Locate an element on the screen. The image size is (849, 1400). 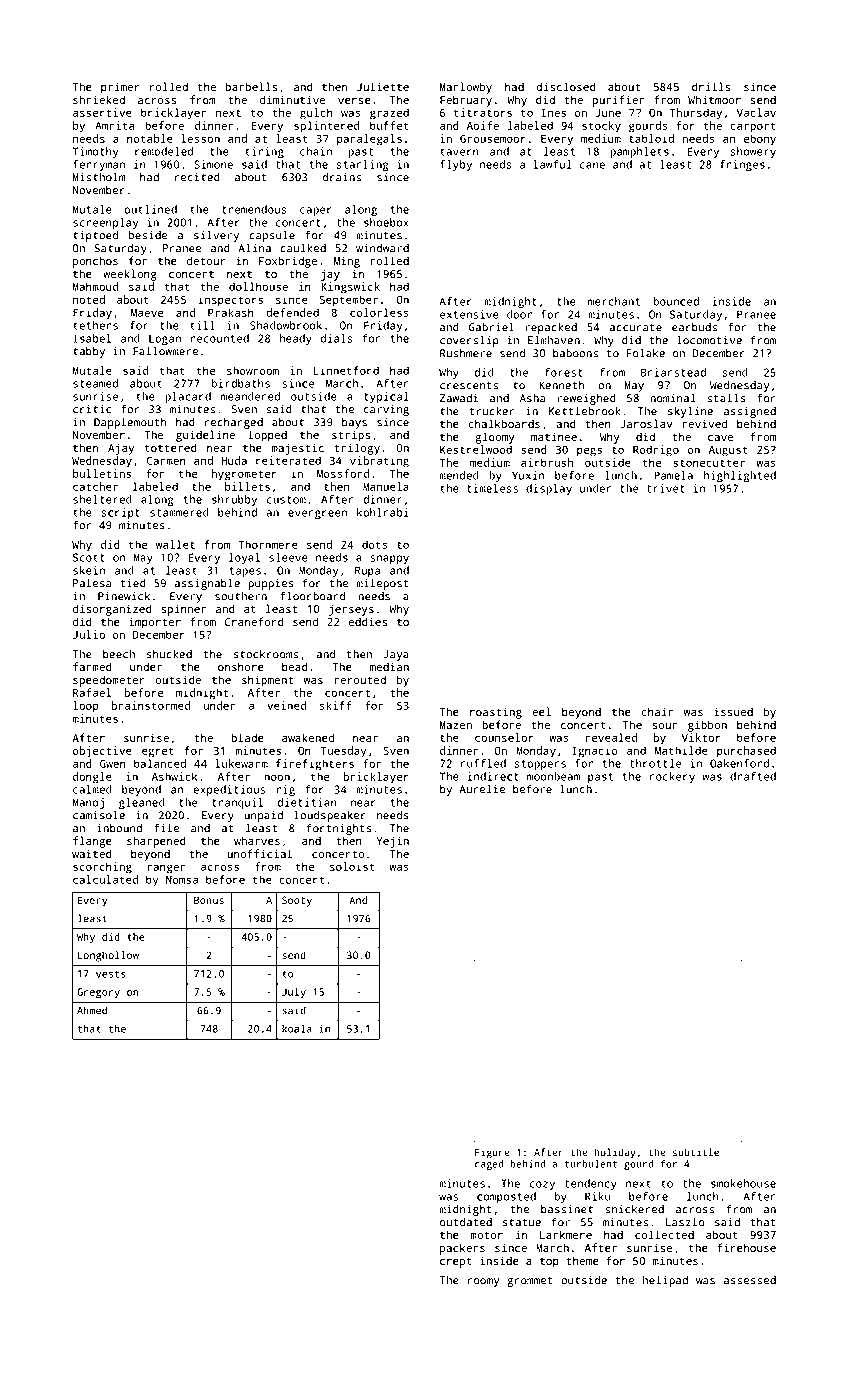
helipad is located at coordinates (665, 1281).
